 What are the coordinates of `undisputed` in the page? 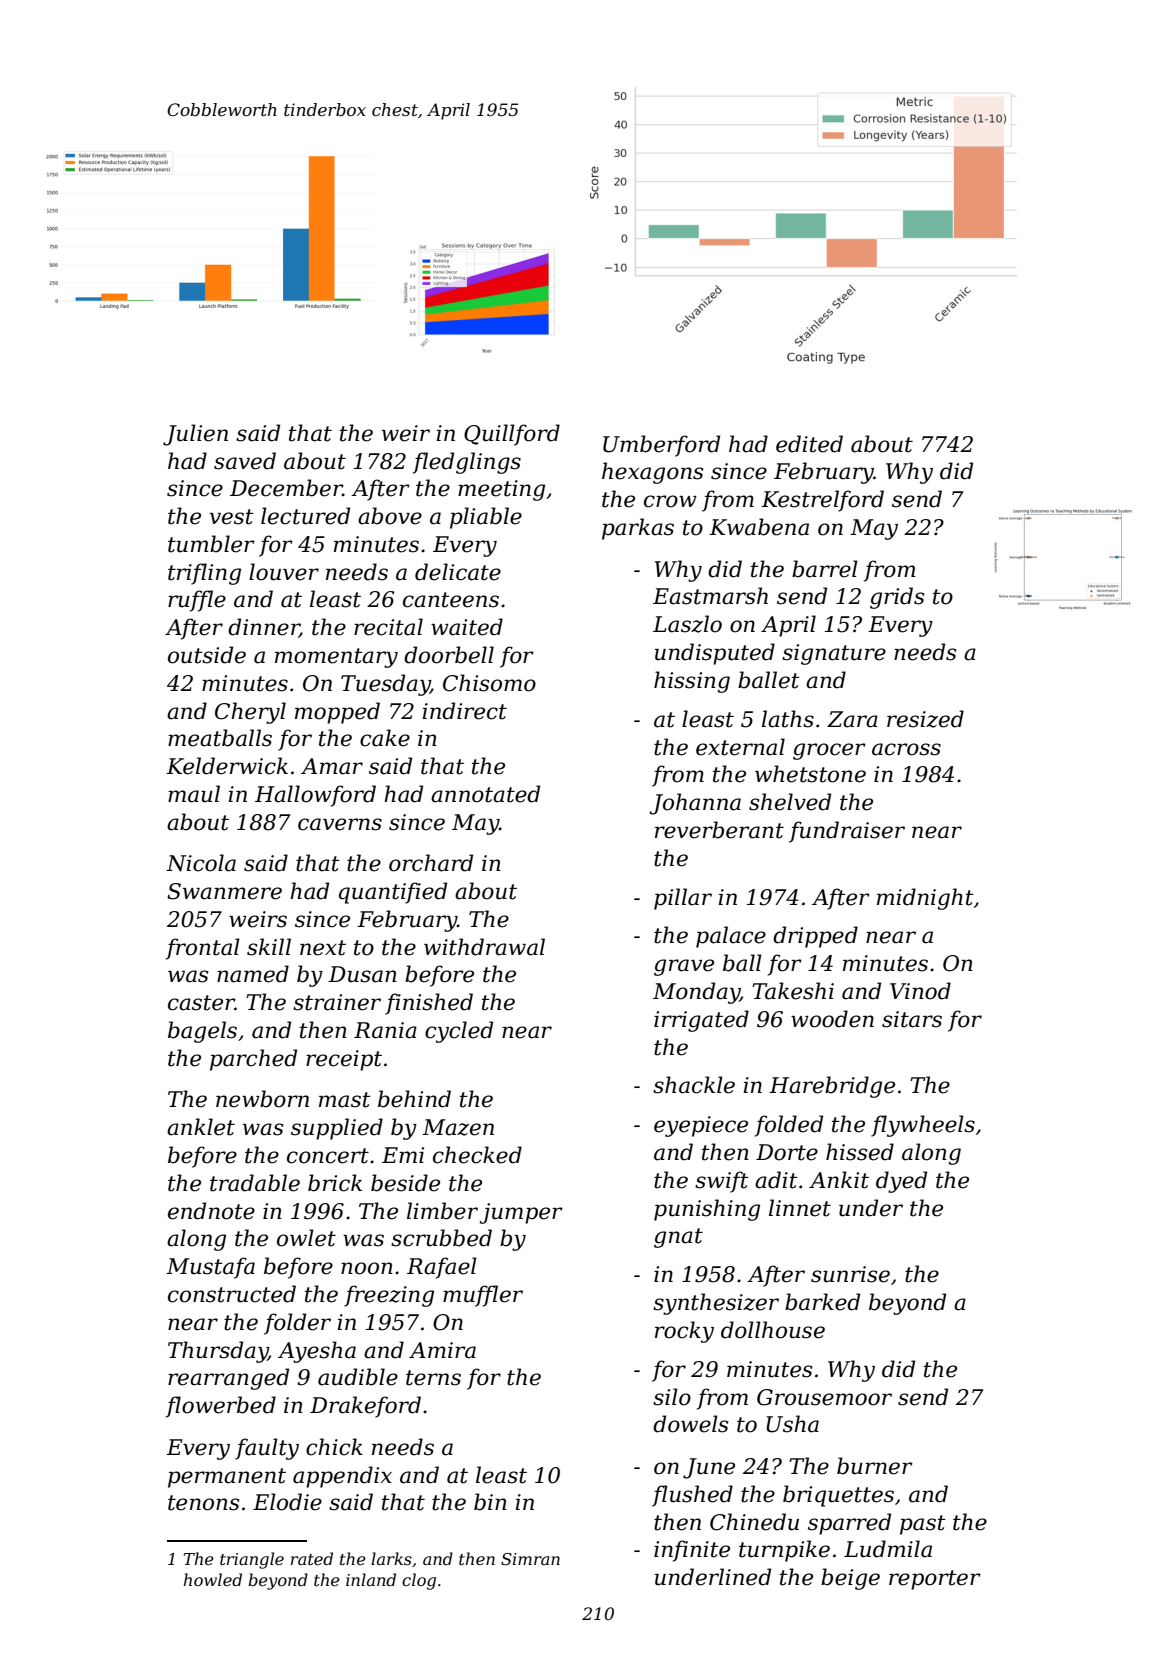 It's located at (715, 654).
